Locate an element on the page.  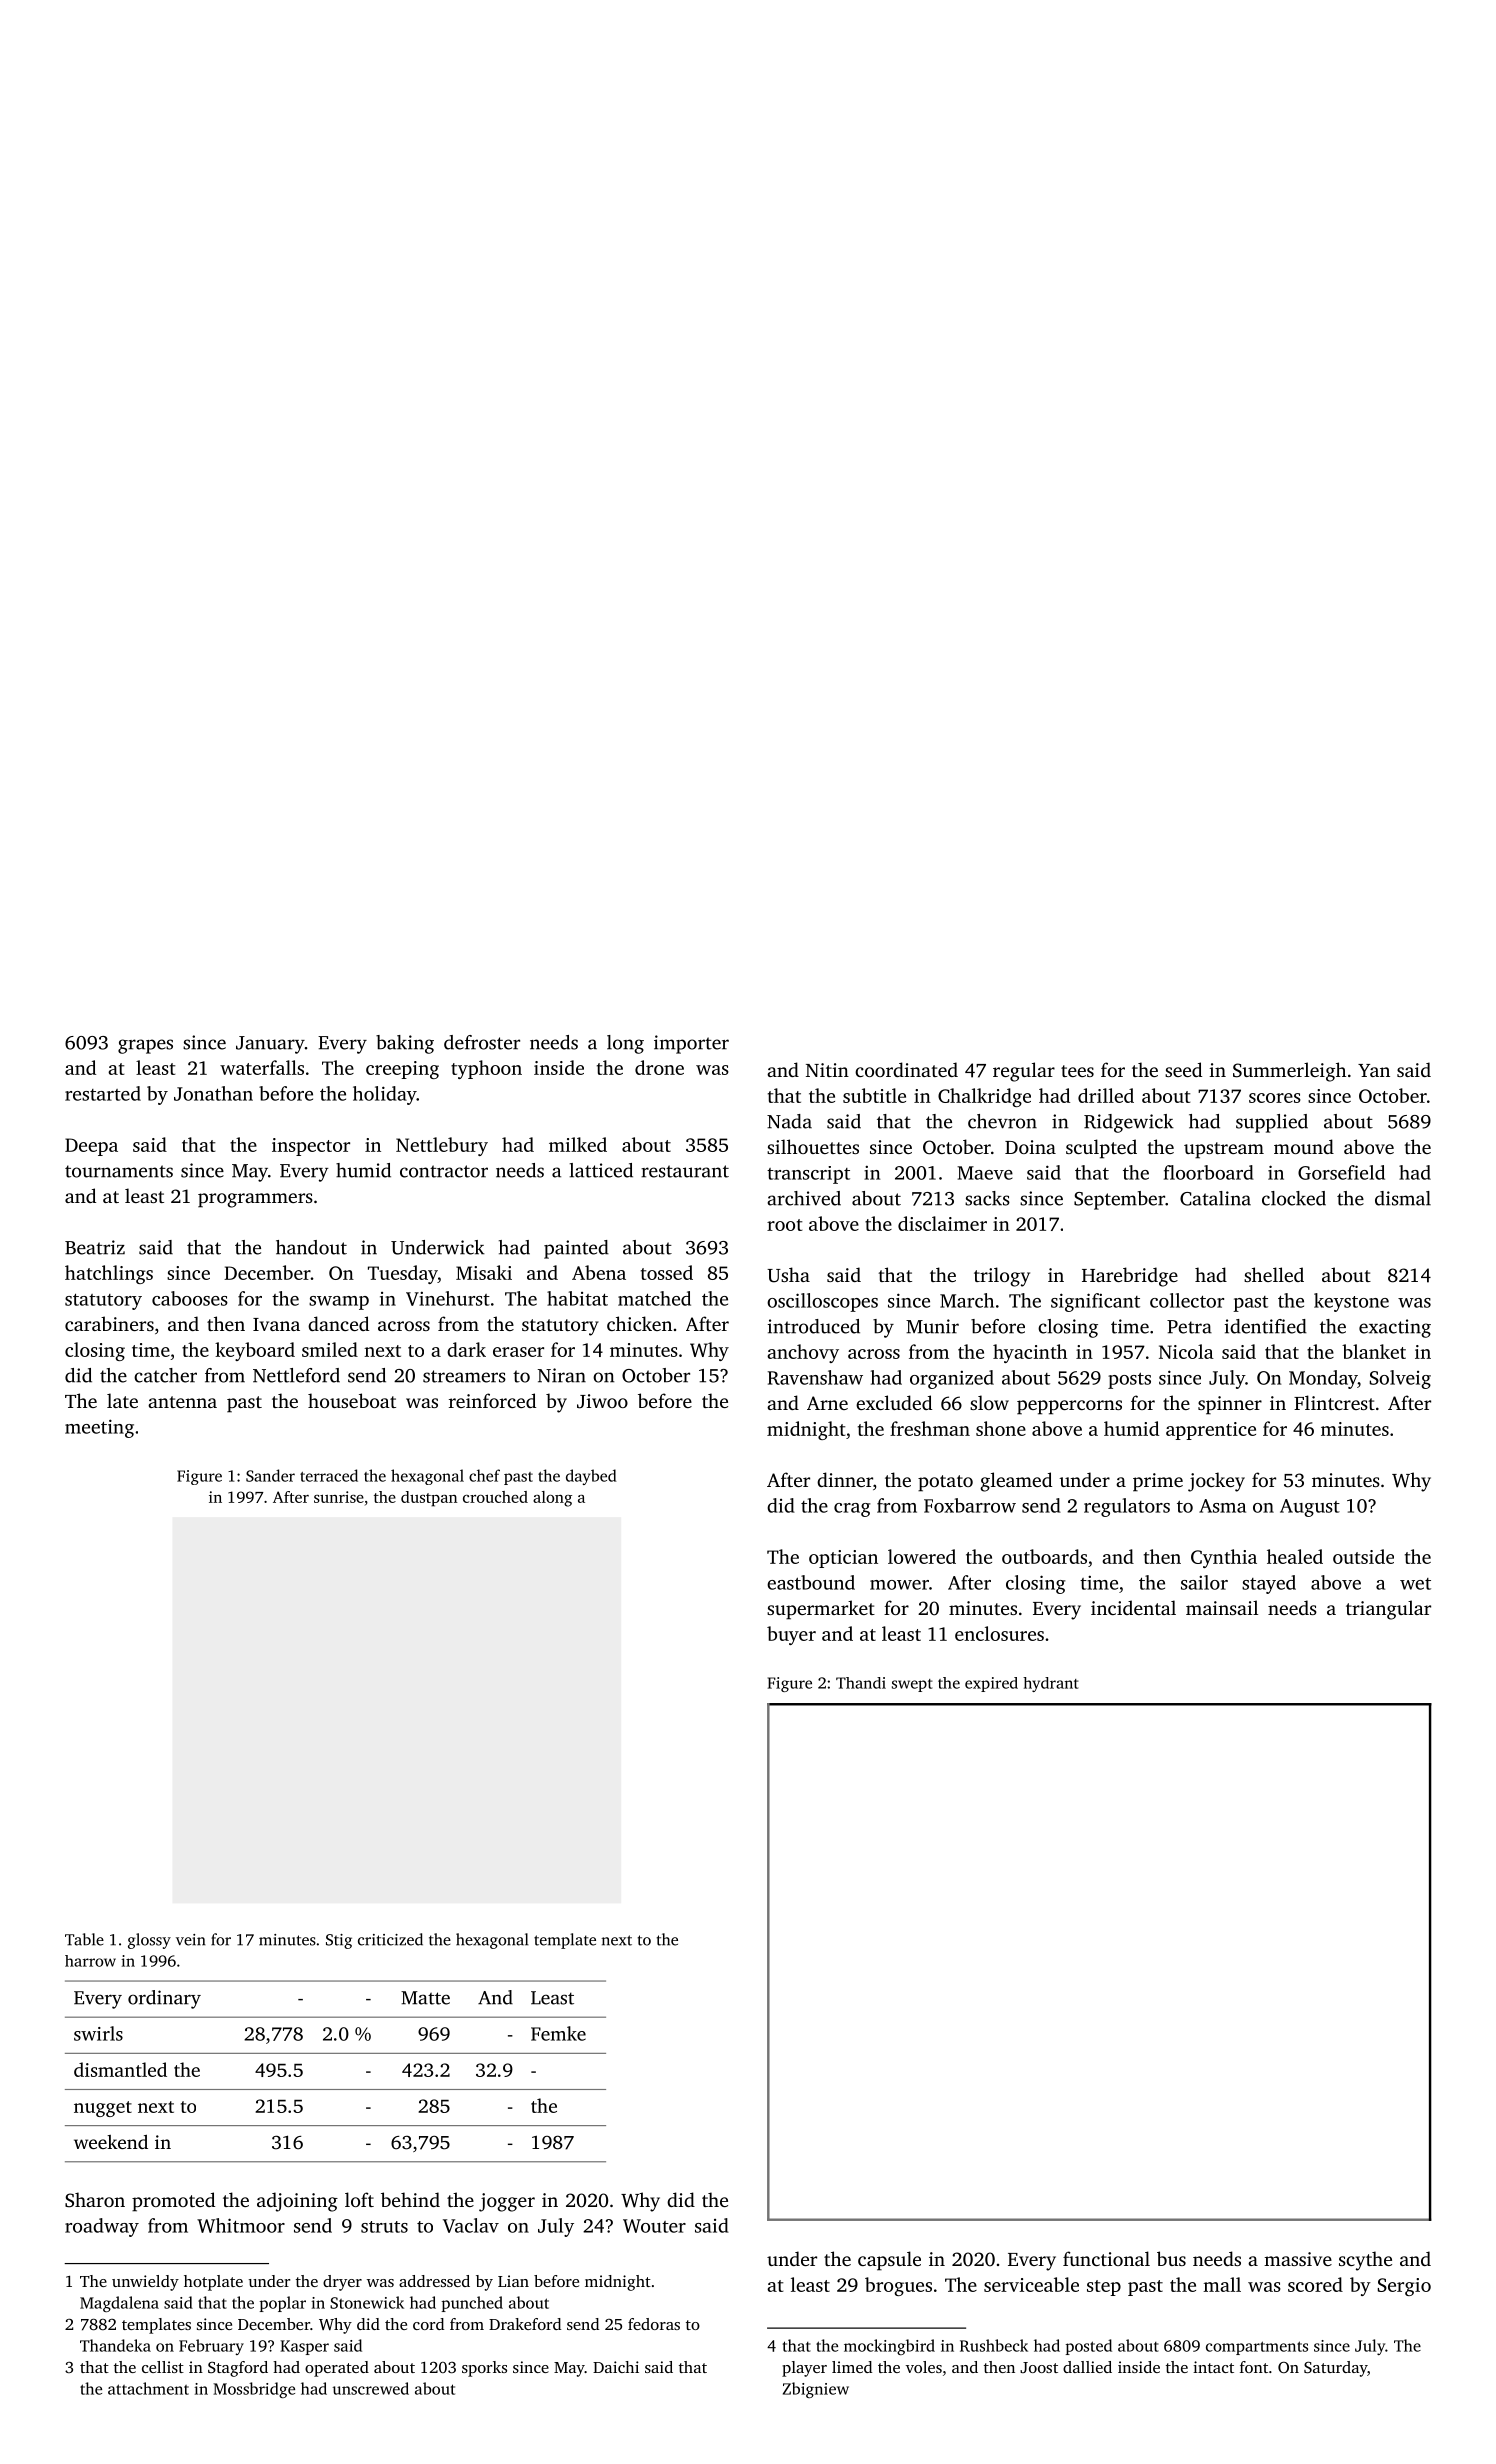
Table is located at coordinates (84, 1939).
